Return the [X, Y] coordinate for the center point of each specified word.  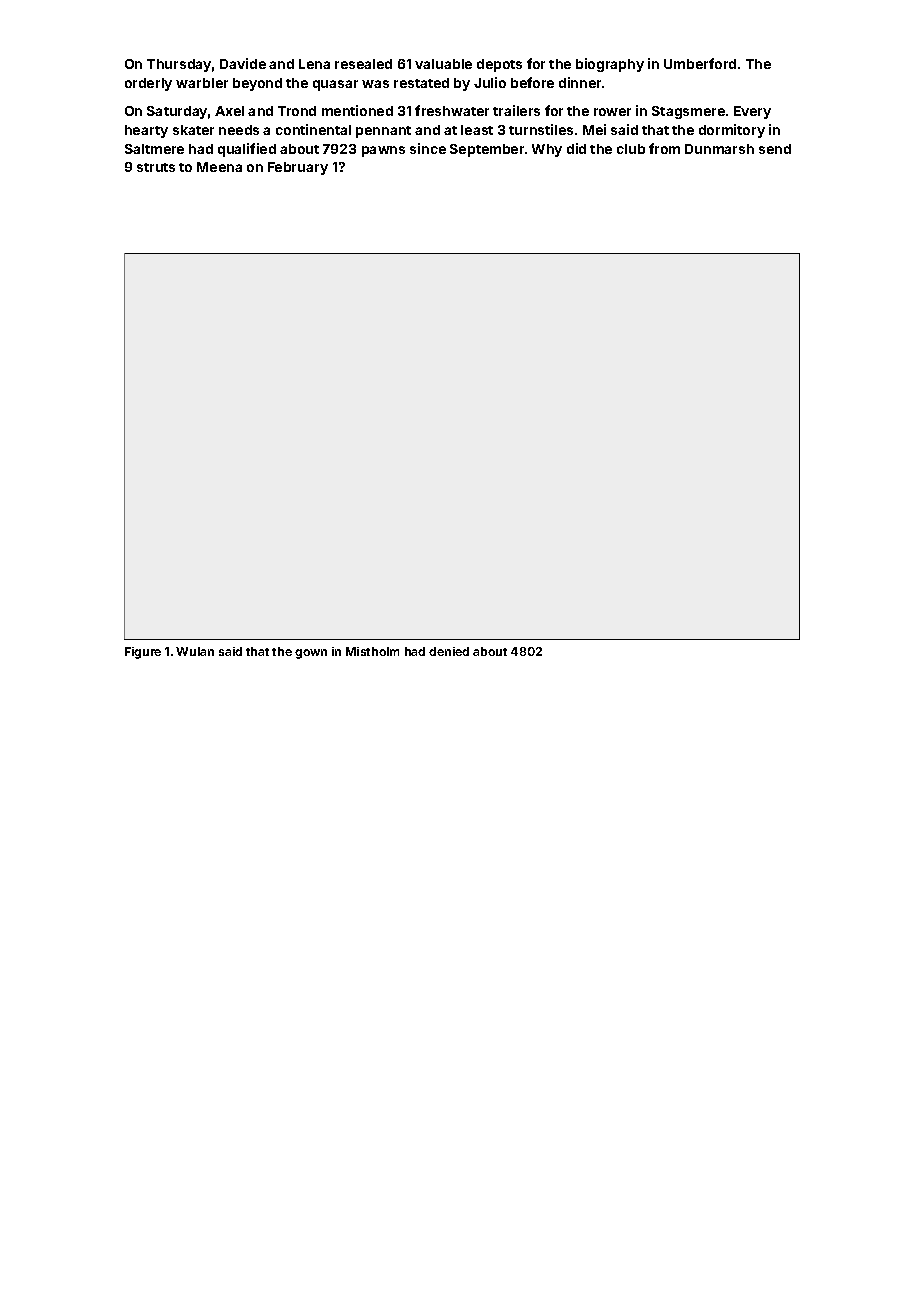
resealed [363, 64]
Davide [243, 63]
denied [449, 651]
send [775, 149]
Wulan [195, 651]
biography [610, 65]
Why [547, 150]
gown [311, 654]
